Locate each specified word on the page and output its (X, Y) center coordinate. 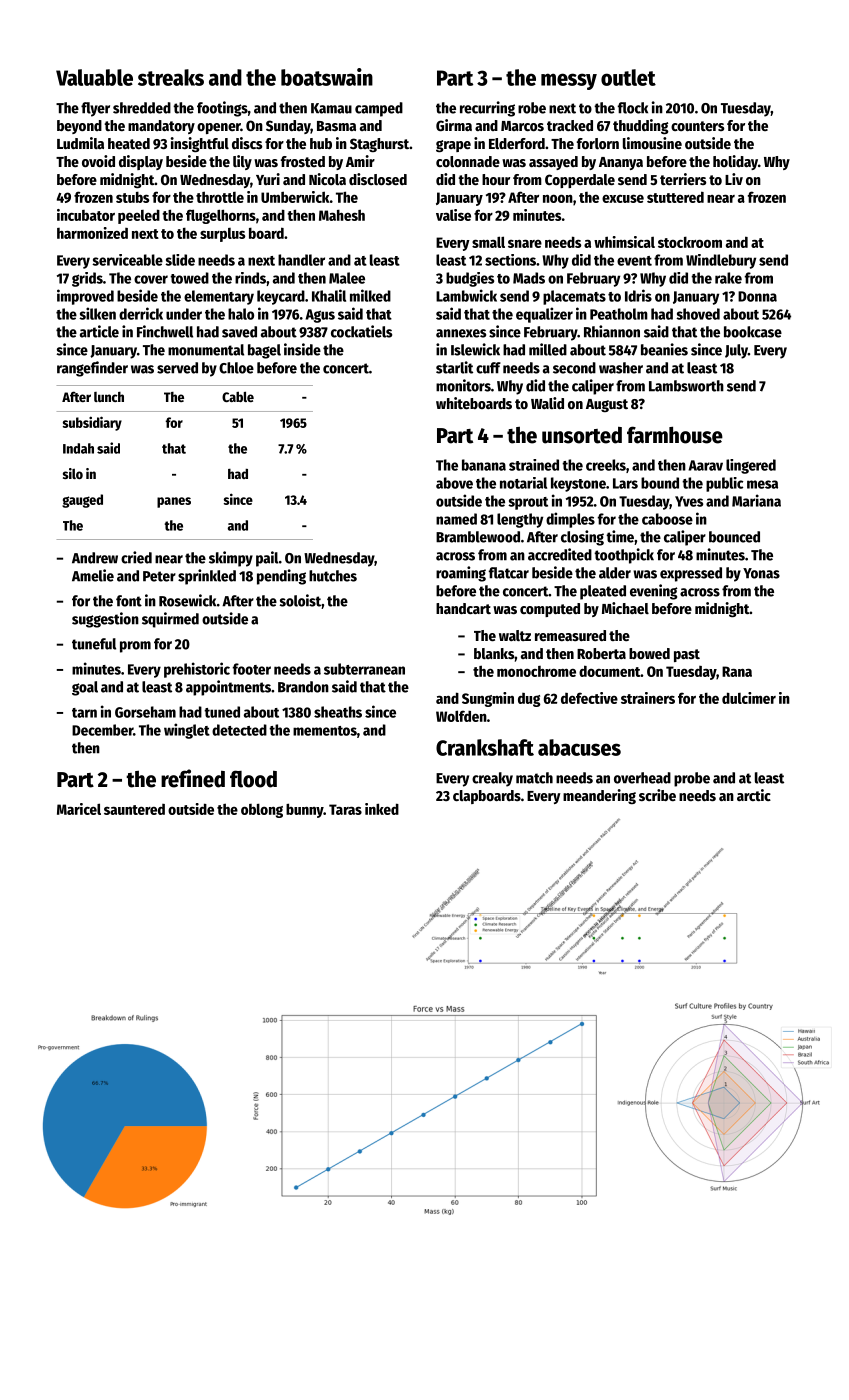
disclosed (378, 179)
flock (633, 108)
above (454, 483)
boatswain (327, 77)
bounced (734, 537)
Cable (238, 396)
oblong (262, 810)
